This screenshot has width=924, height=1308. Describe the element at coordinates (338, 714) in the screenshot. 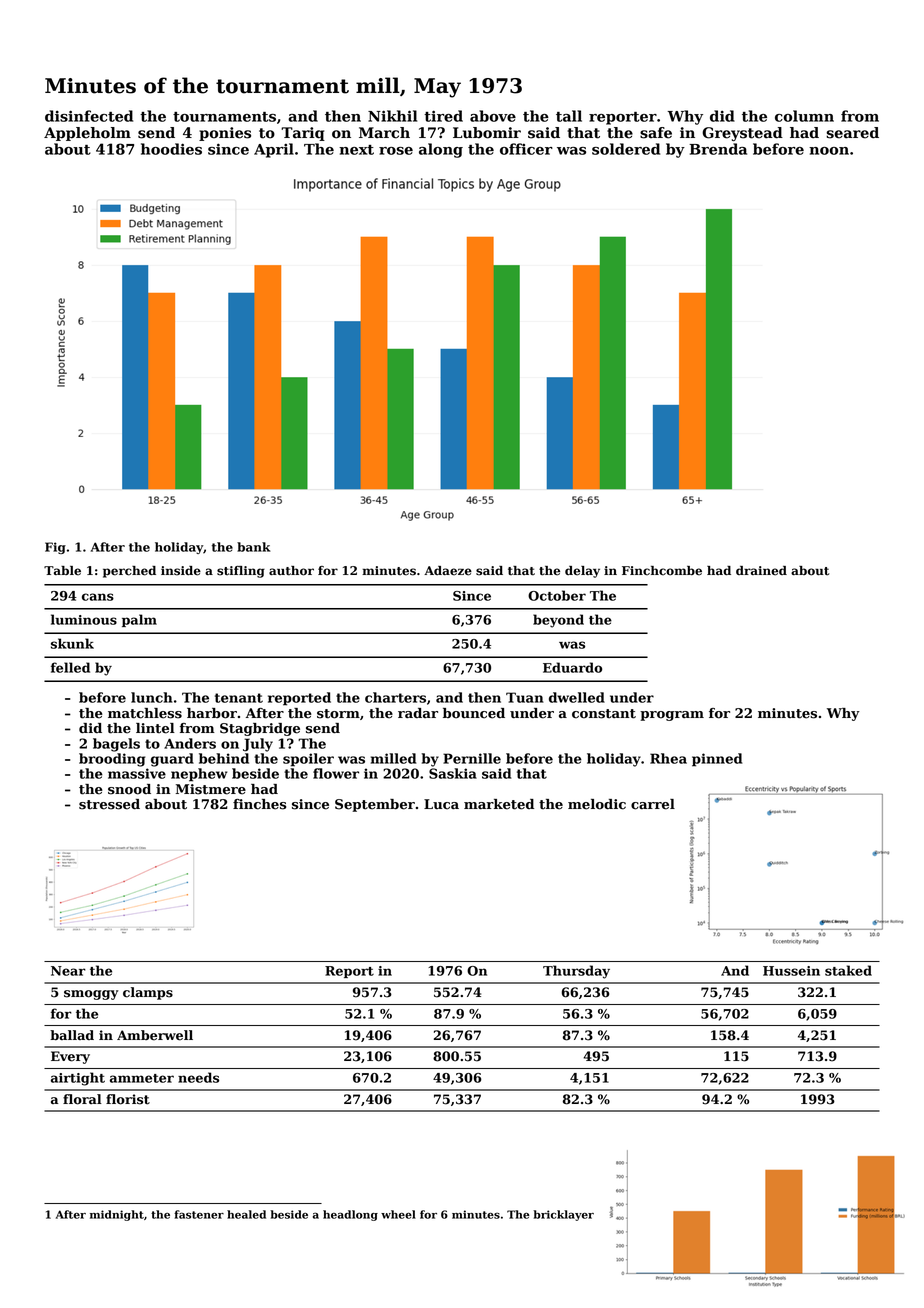

I see `storm` at that location.
